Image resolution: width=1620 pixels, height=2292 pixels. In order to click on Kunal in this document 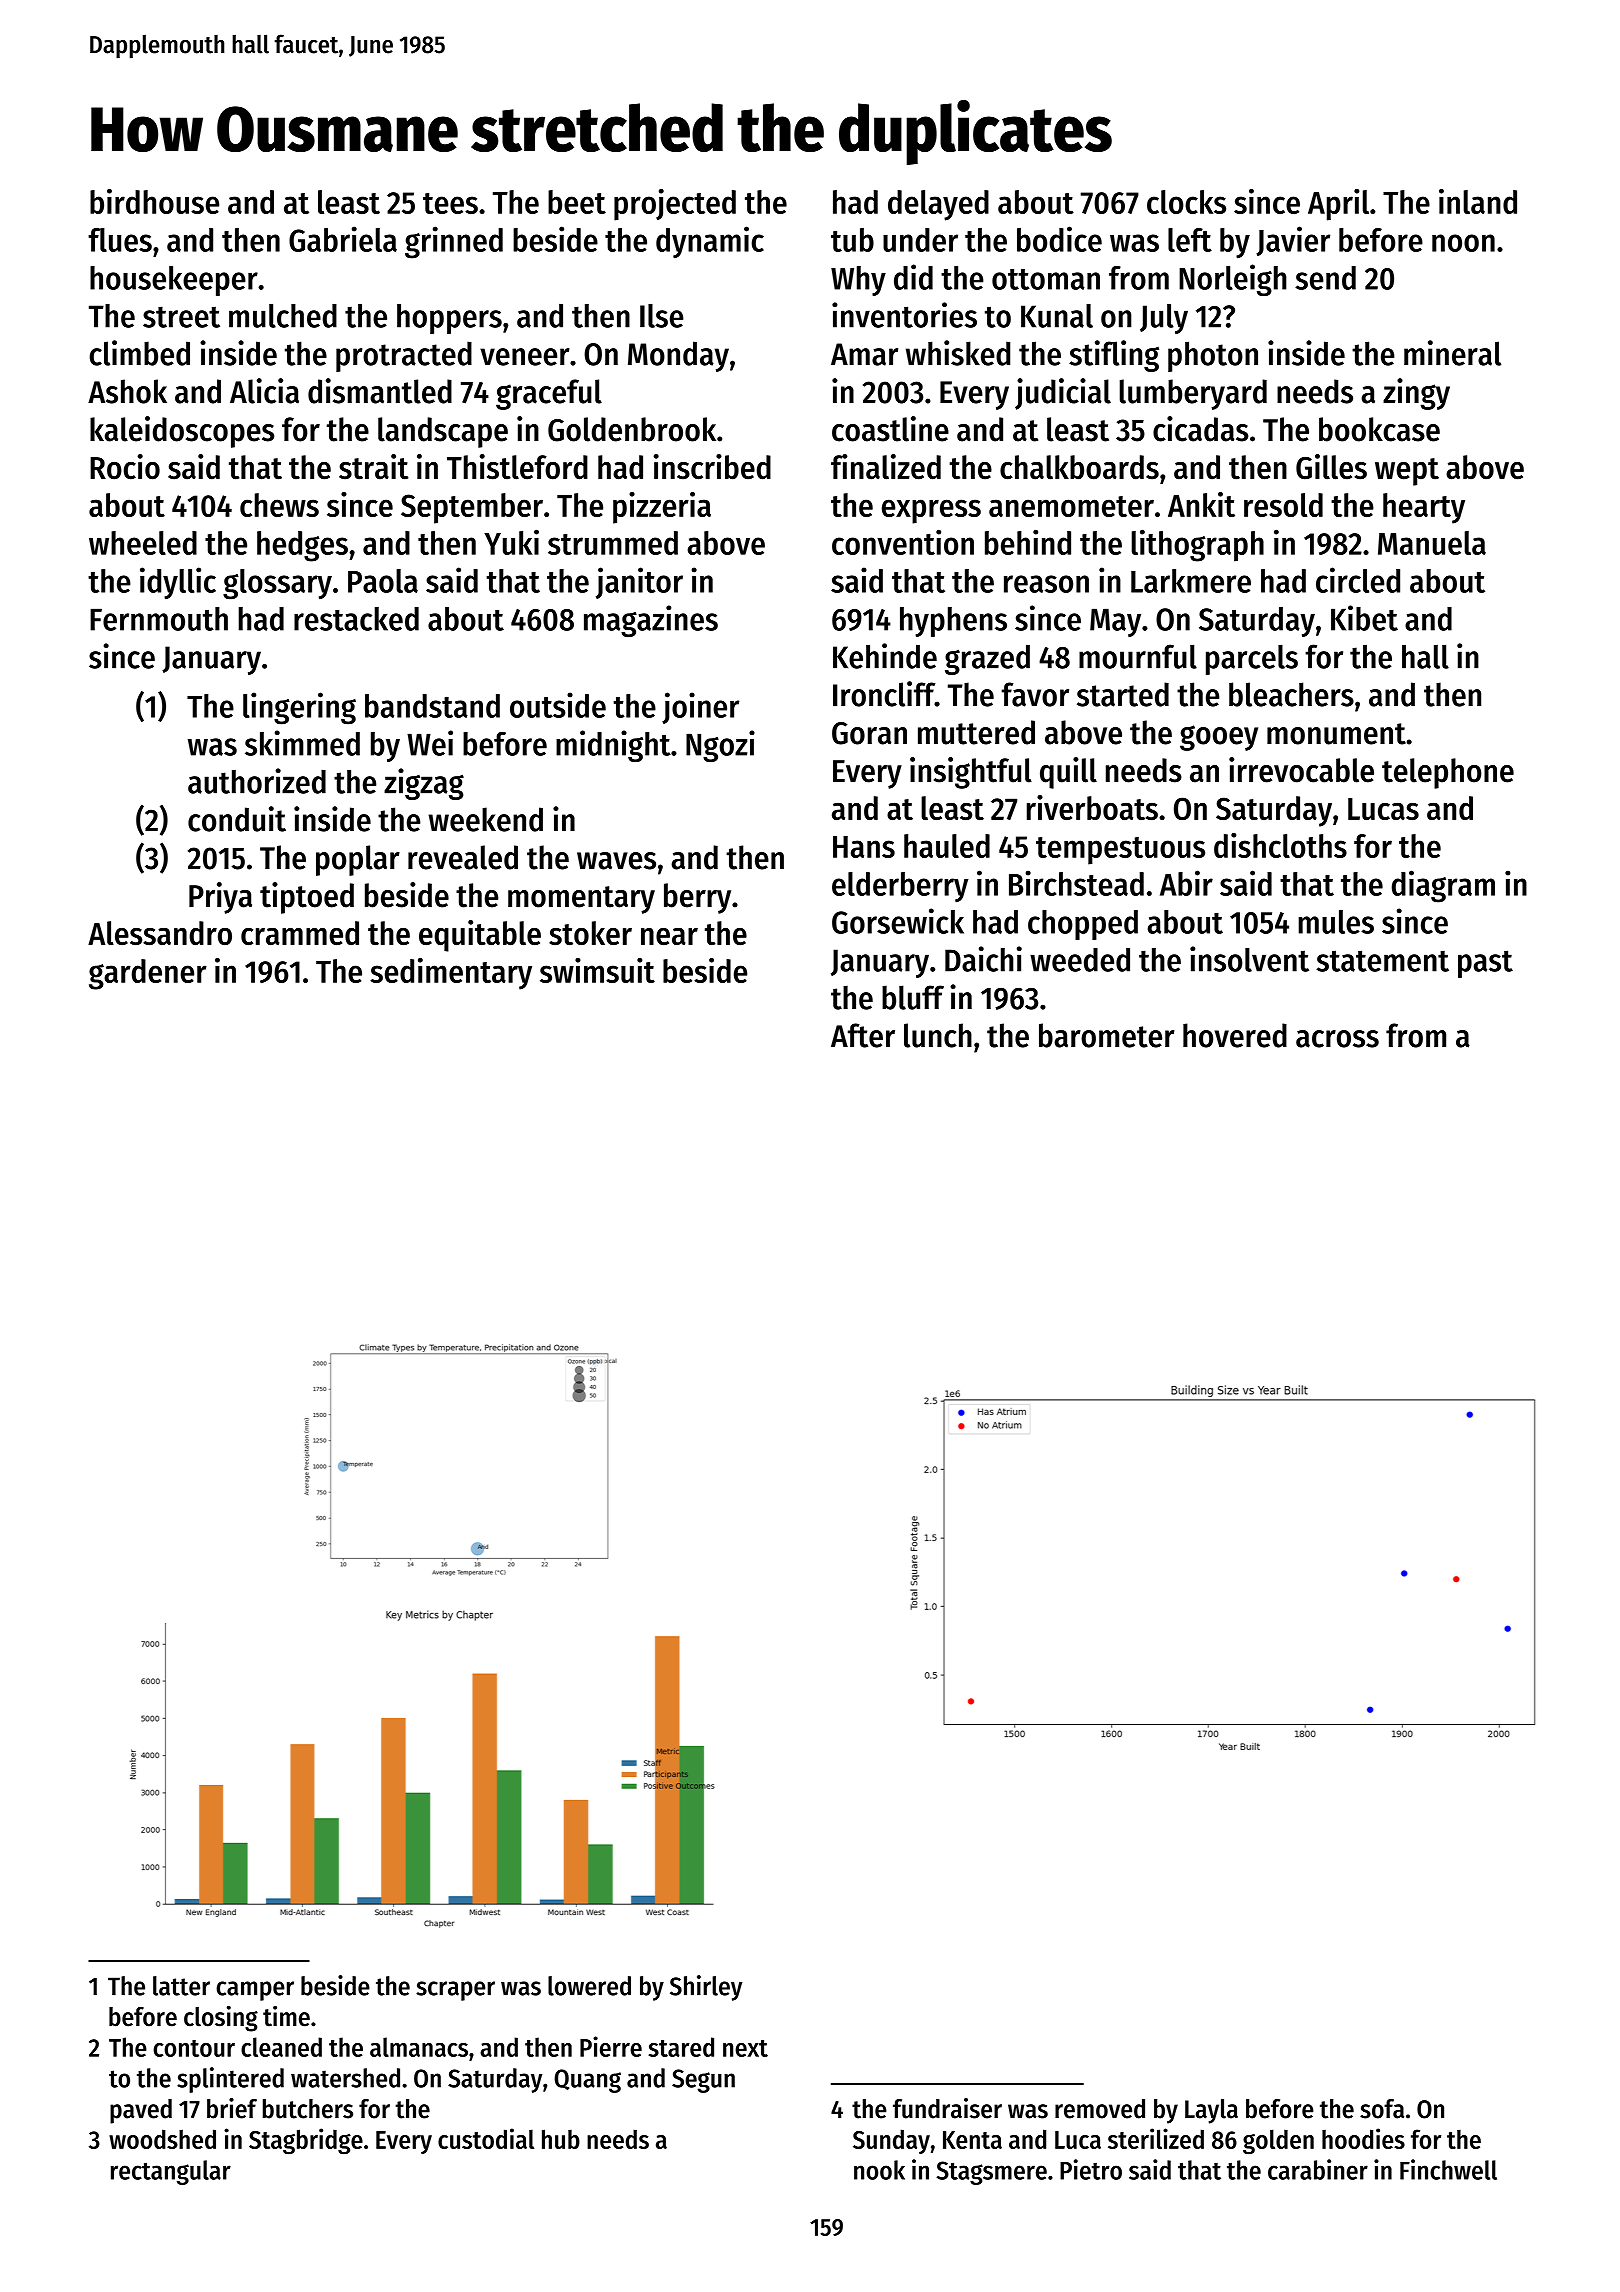, I will do `click(1057, 316)`.
